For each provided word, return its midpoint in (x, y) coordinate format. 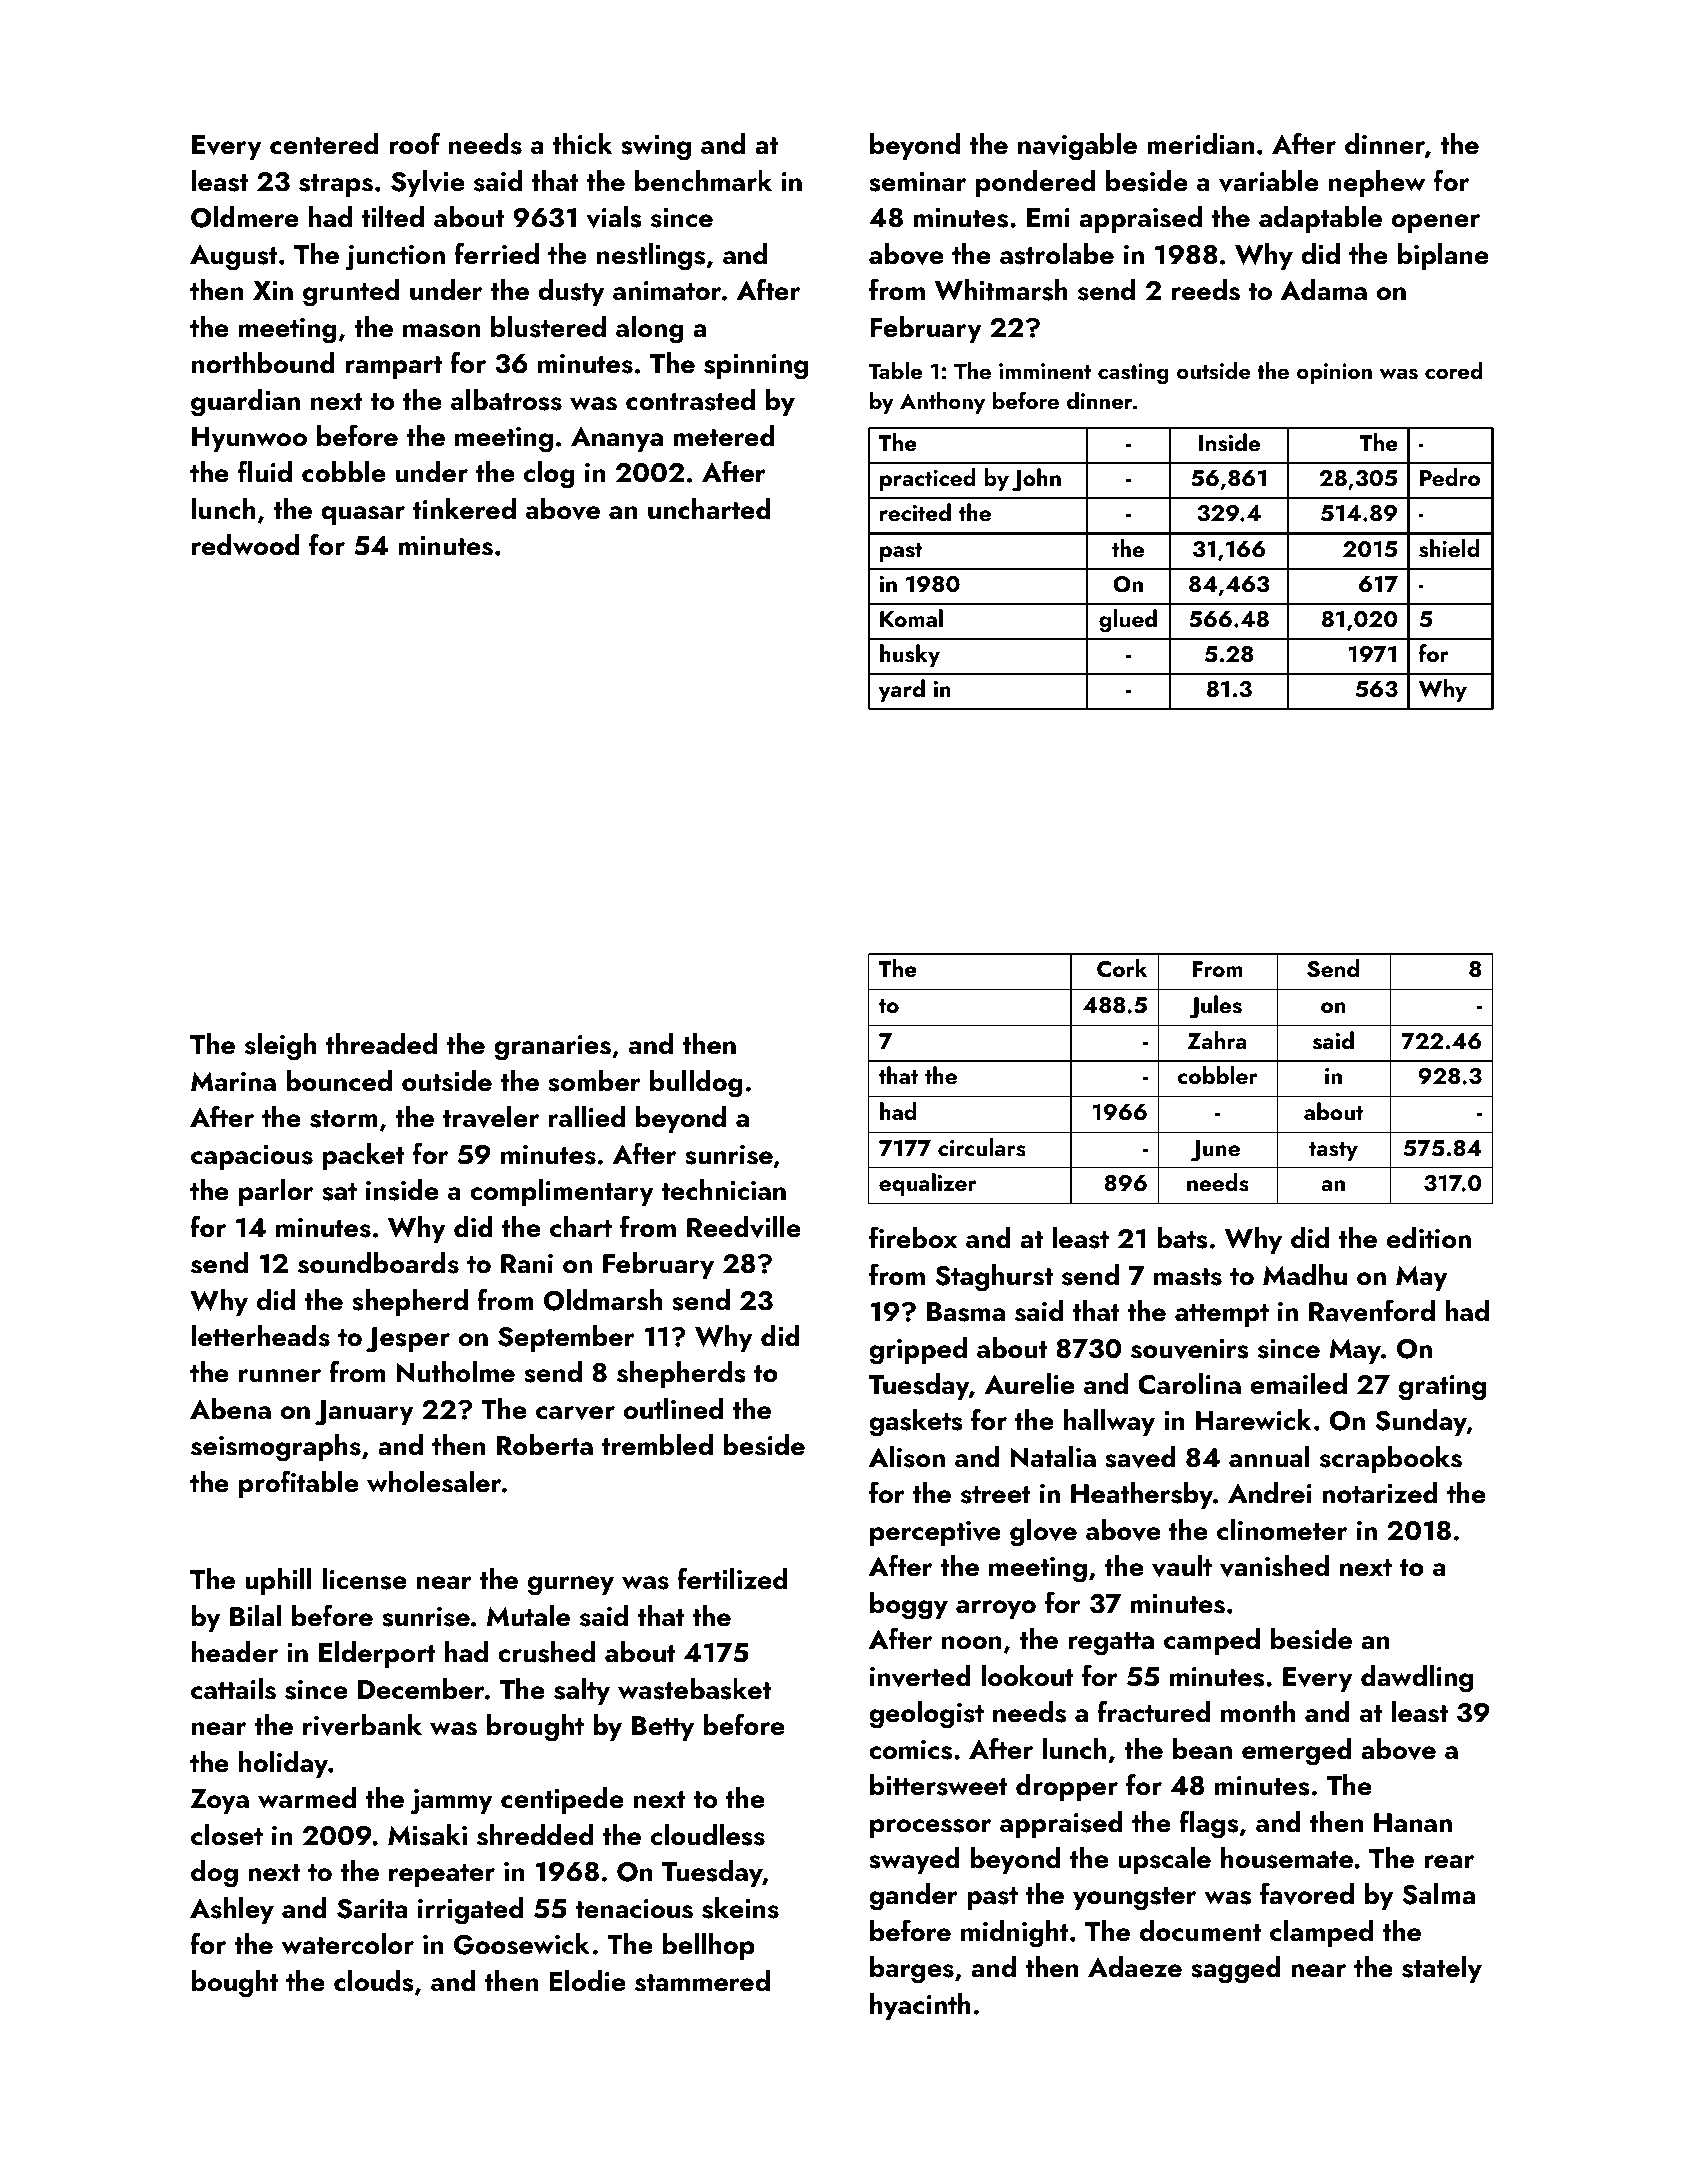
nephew (1377, 183)
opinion (1334, 373)
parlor (276, 1192)
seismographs (276, 1448)
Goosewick (522, 1944)
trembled (657, 1445)
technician (723, 1190)
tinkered (464, 509)
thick (582, 143)
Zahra (1217, 1040)
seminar (917, 182)
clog (549, 475)
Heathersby (1142, 1495)
